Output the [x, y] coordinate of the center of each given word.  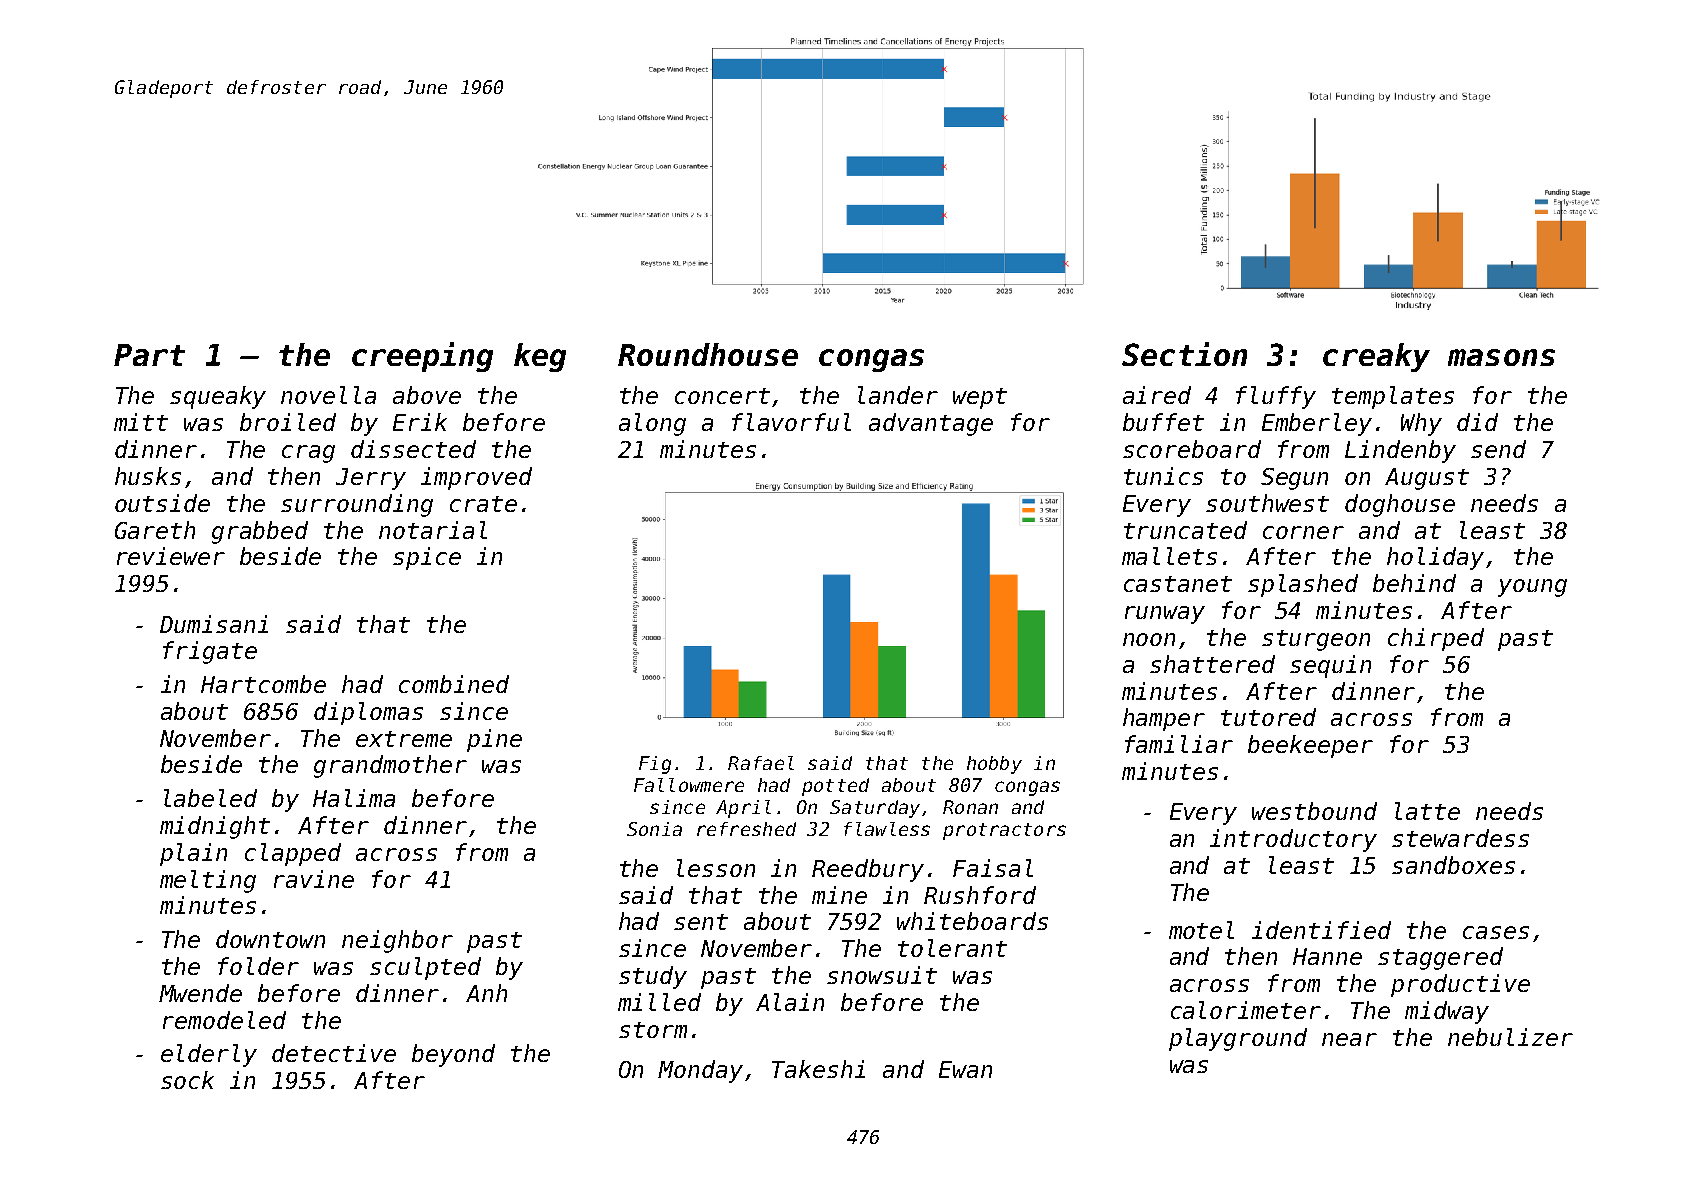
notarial [433, 530]
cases [1496, 932]
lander [898, 395]
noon [1149, 639]
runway [1165, 615]
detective [334, 1053]
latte [1427, 811]
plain [193, 854]
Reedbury [868, 870]
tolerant [952, 948]
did [1477, 422]
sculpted [425, 968]
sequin [1330, 666]
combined [454, 684]
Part [149, 355]
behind [1414, 583]
